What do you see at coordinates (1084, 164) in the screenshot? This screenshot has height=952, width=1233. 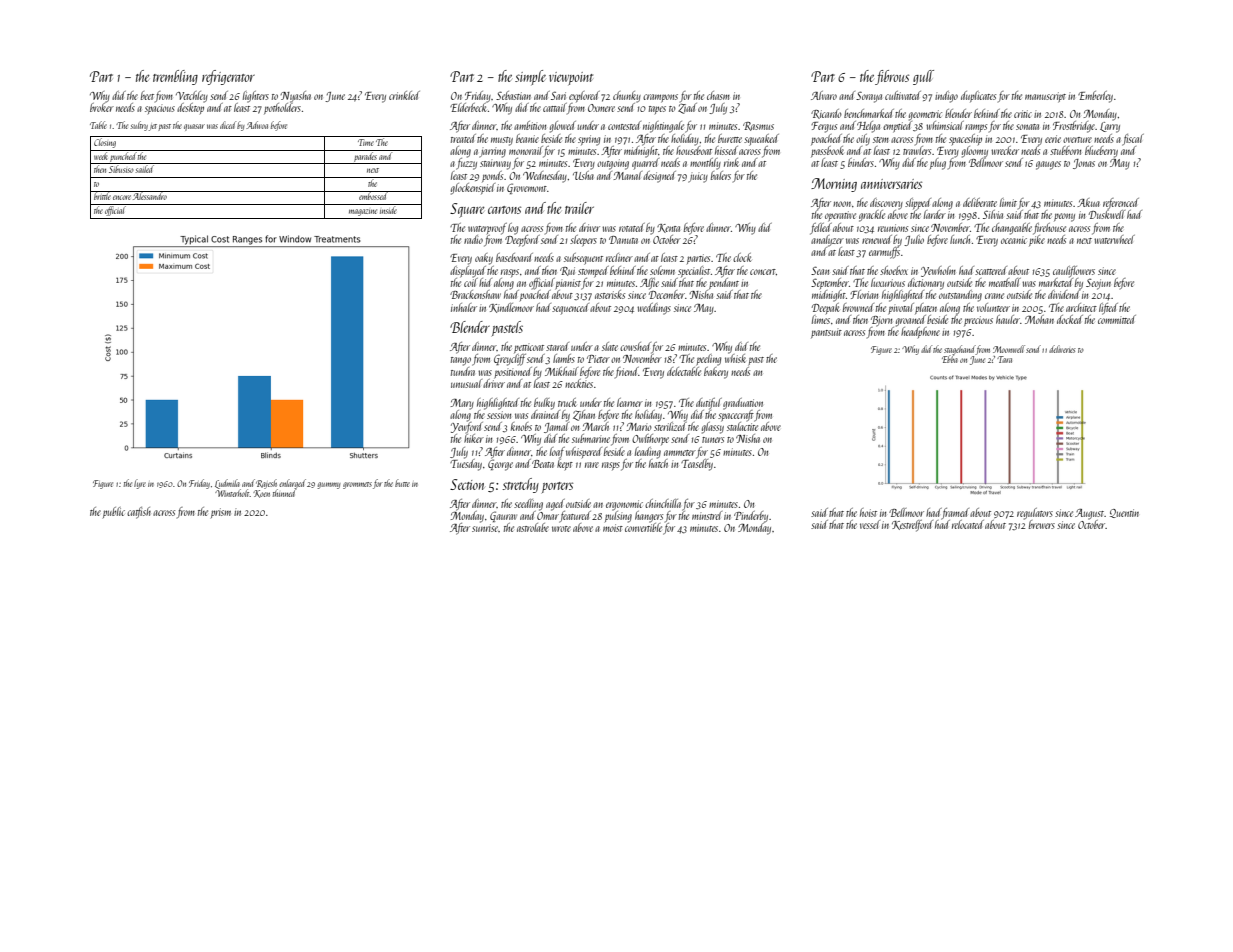 I see `Jonas` at bounding box center [1084, 164].
